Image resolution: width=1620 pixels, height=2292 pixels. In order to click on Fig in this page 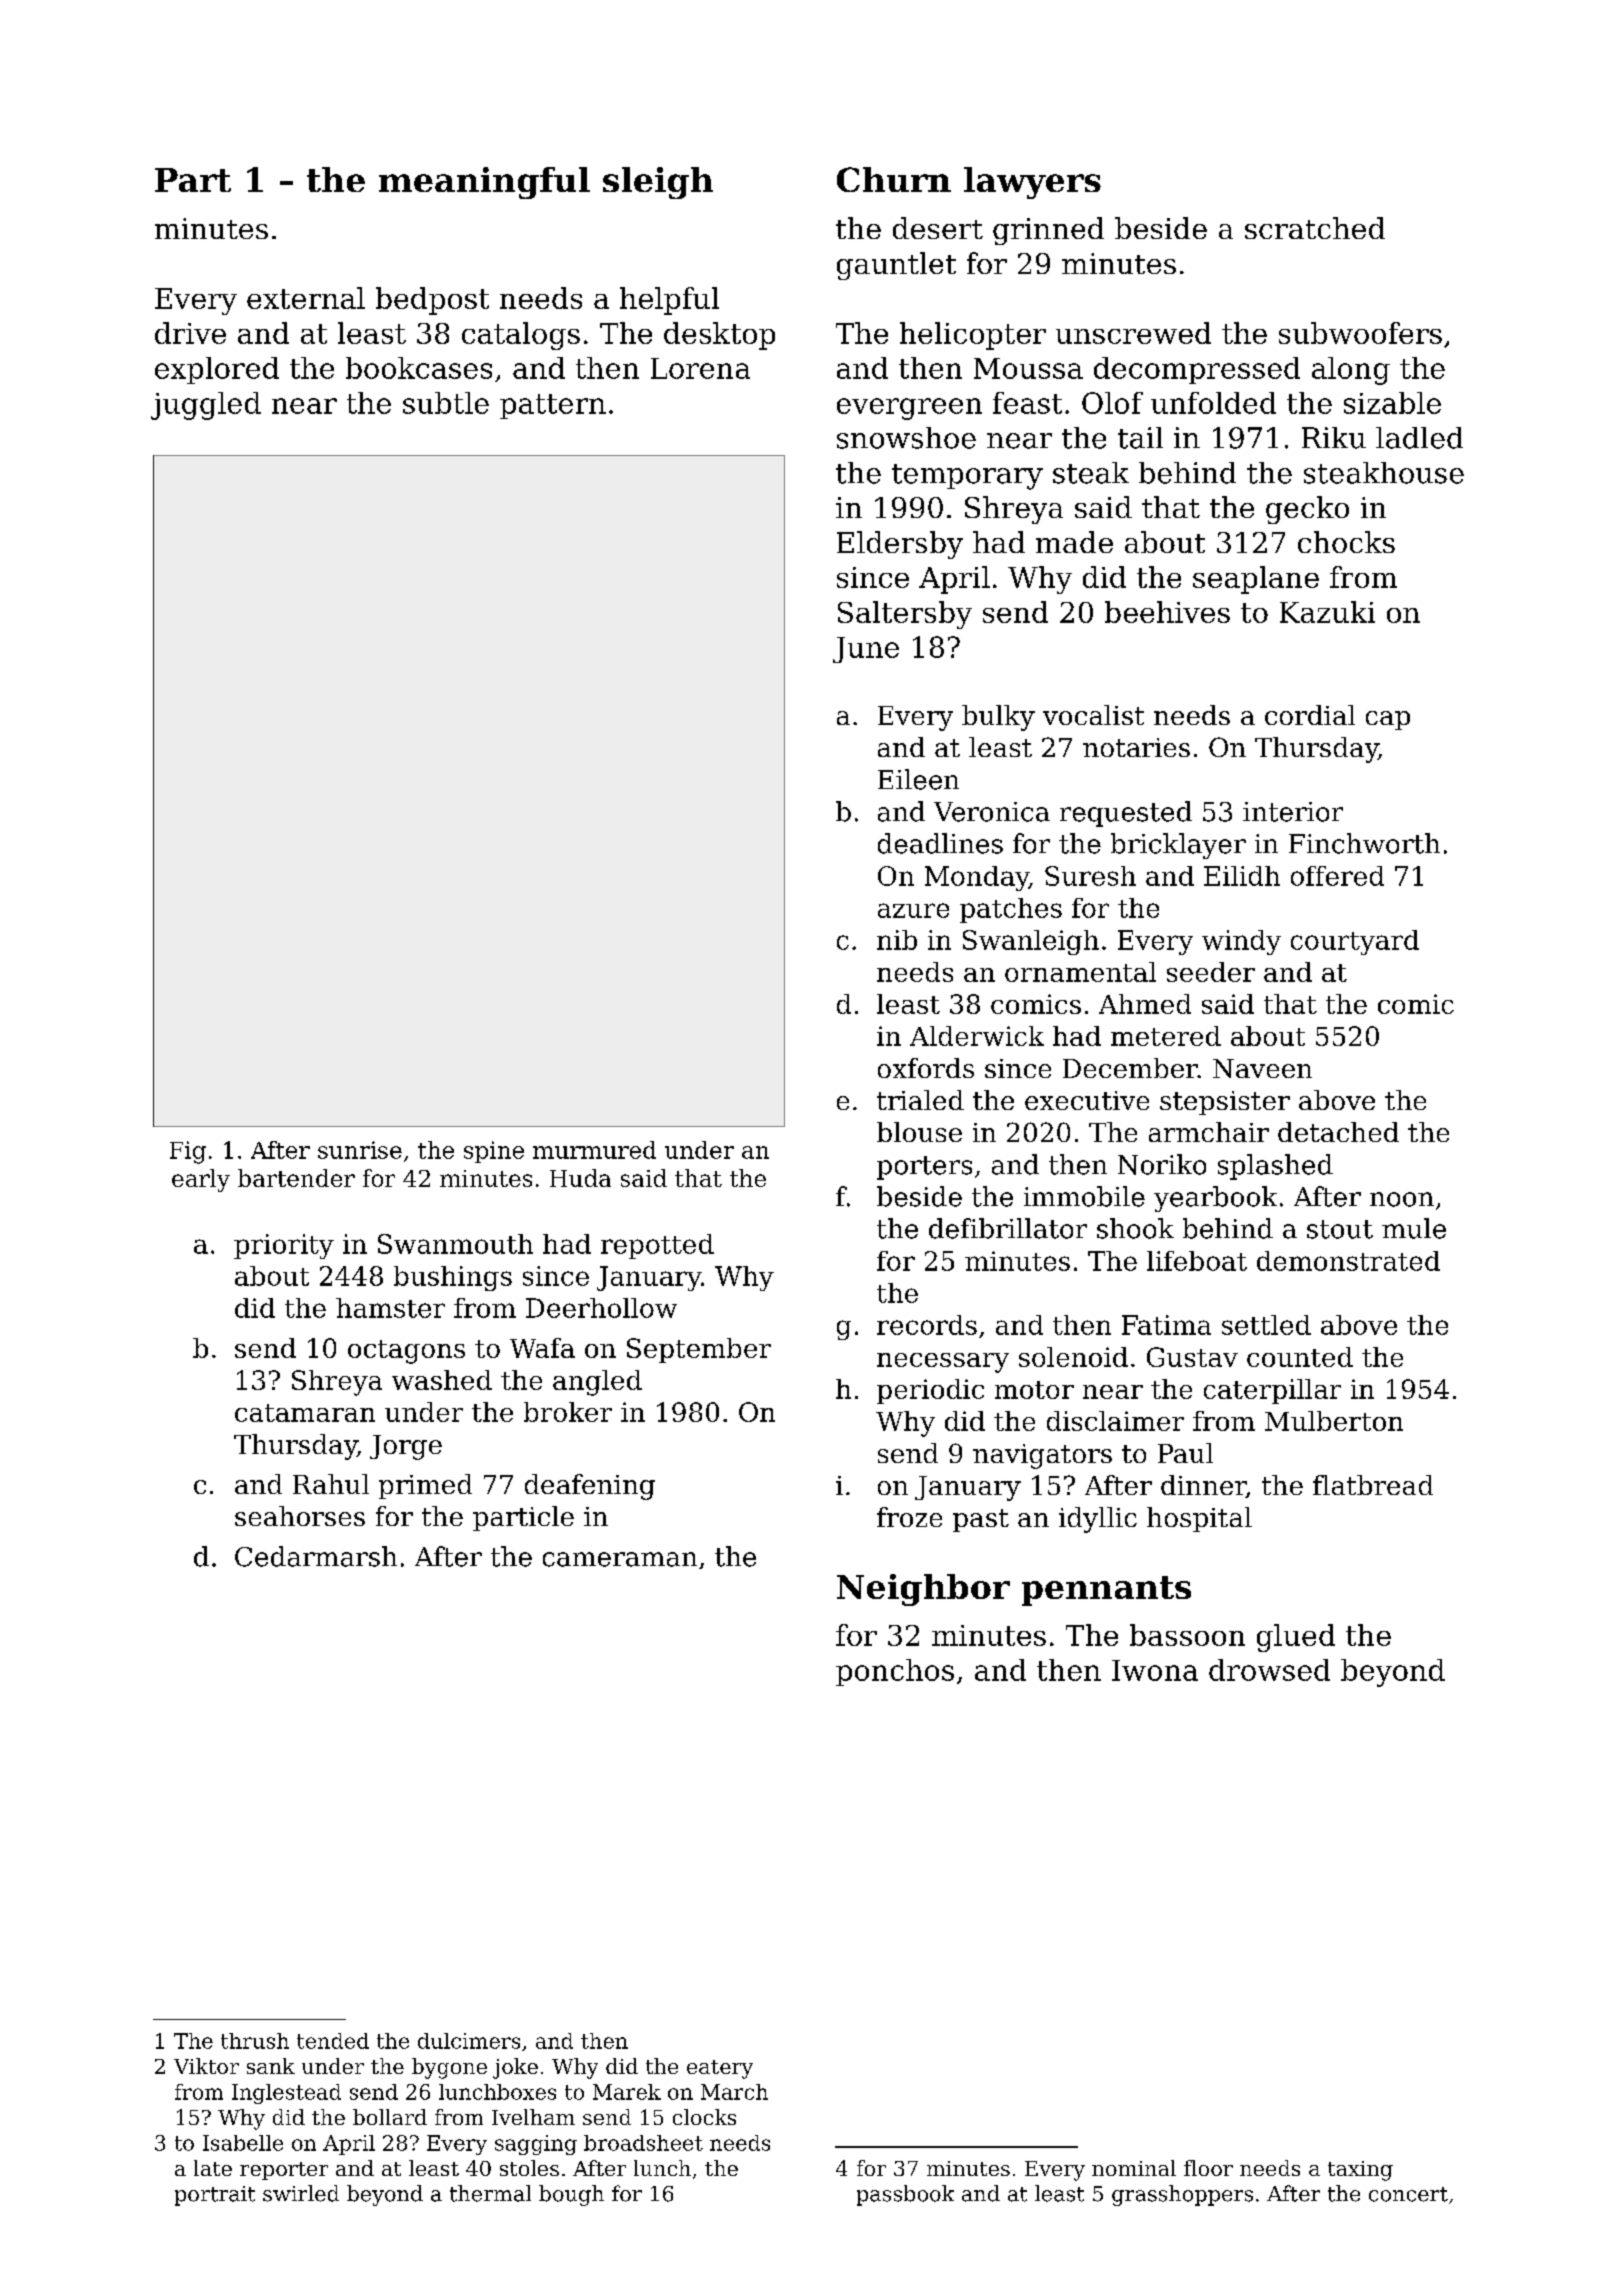, I will do `click(188, 1152)`.
